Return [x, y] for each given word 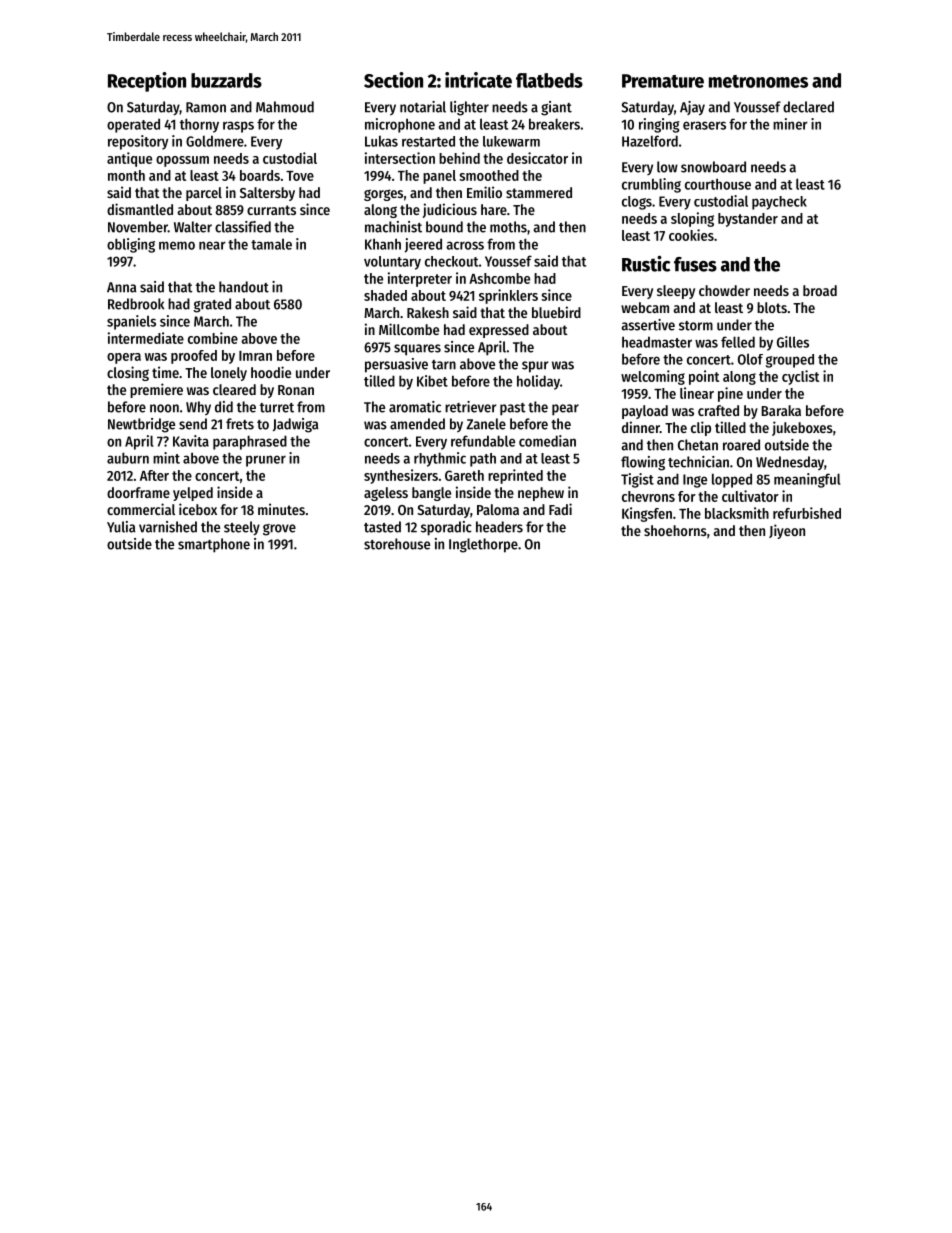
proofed [194, 357]
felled [738, 342]
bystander [748, 220]
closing [128, 373]
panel [439, 177]
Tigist [637, 480]
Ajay [692, 108]
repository [138, 142]
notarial [423, 107]
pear [565, 410]
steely [242, 528]
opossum [182, 161]
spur [535, 367]
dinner [641, 427]
